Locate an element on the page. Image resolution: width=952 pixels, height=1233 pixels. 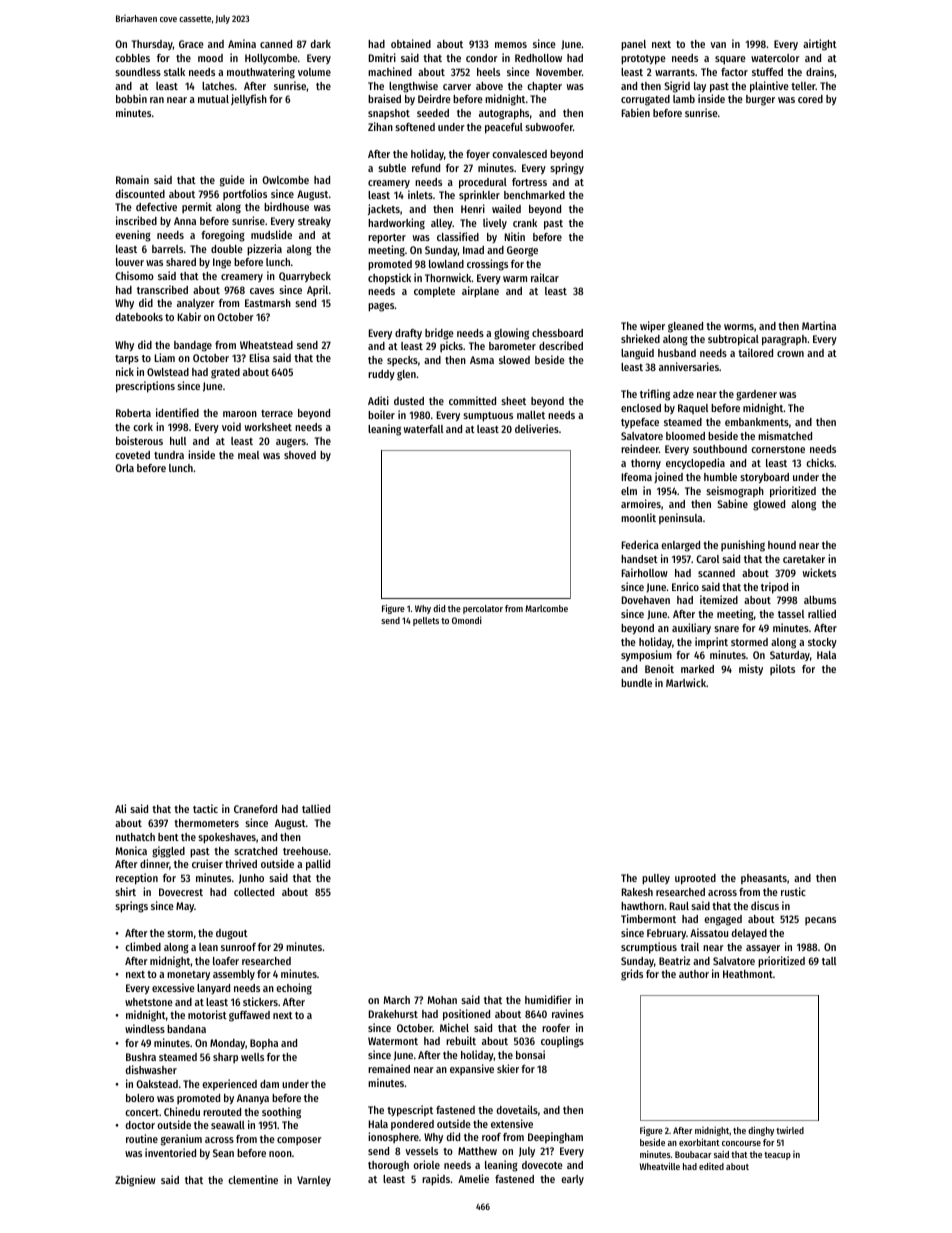
elm is located at coordinates (629, 491).
